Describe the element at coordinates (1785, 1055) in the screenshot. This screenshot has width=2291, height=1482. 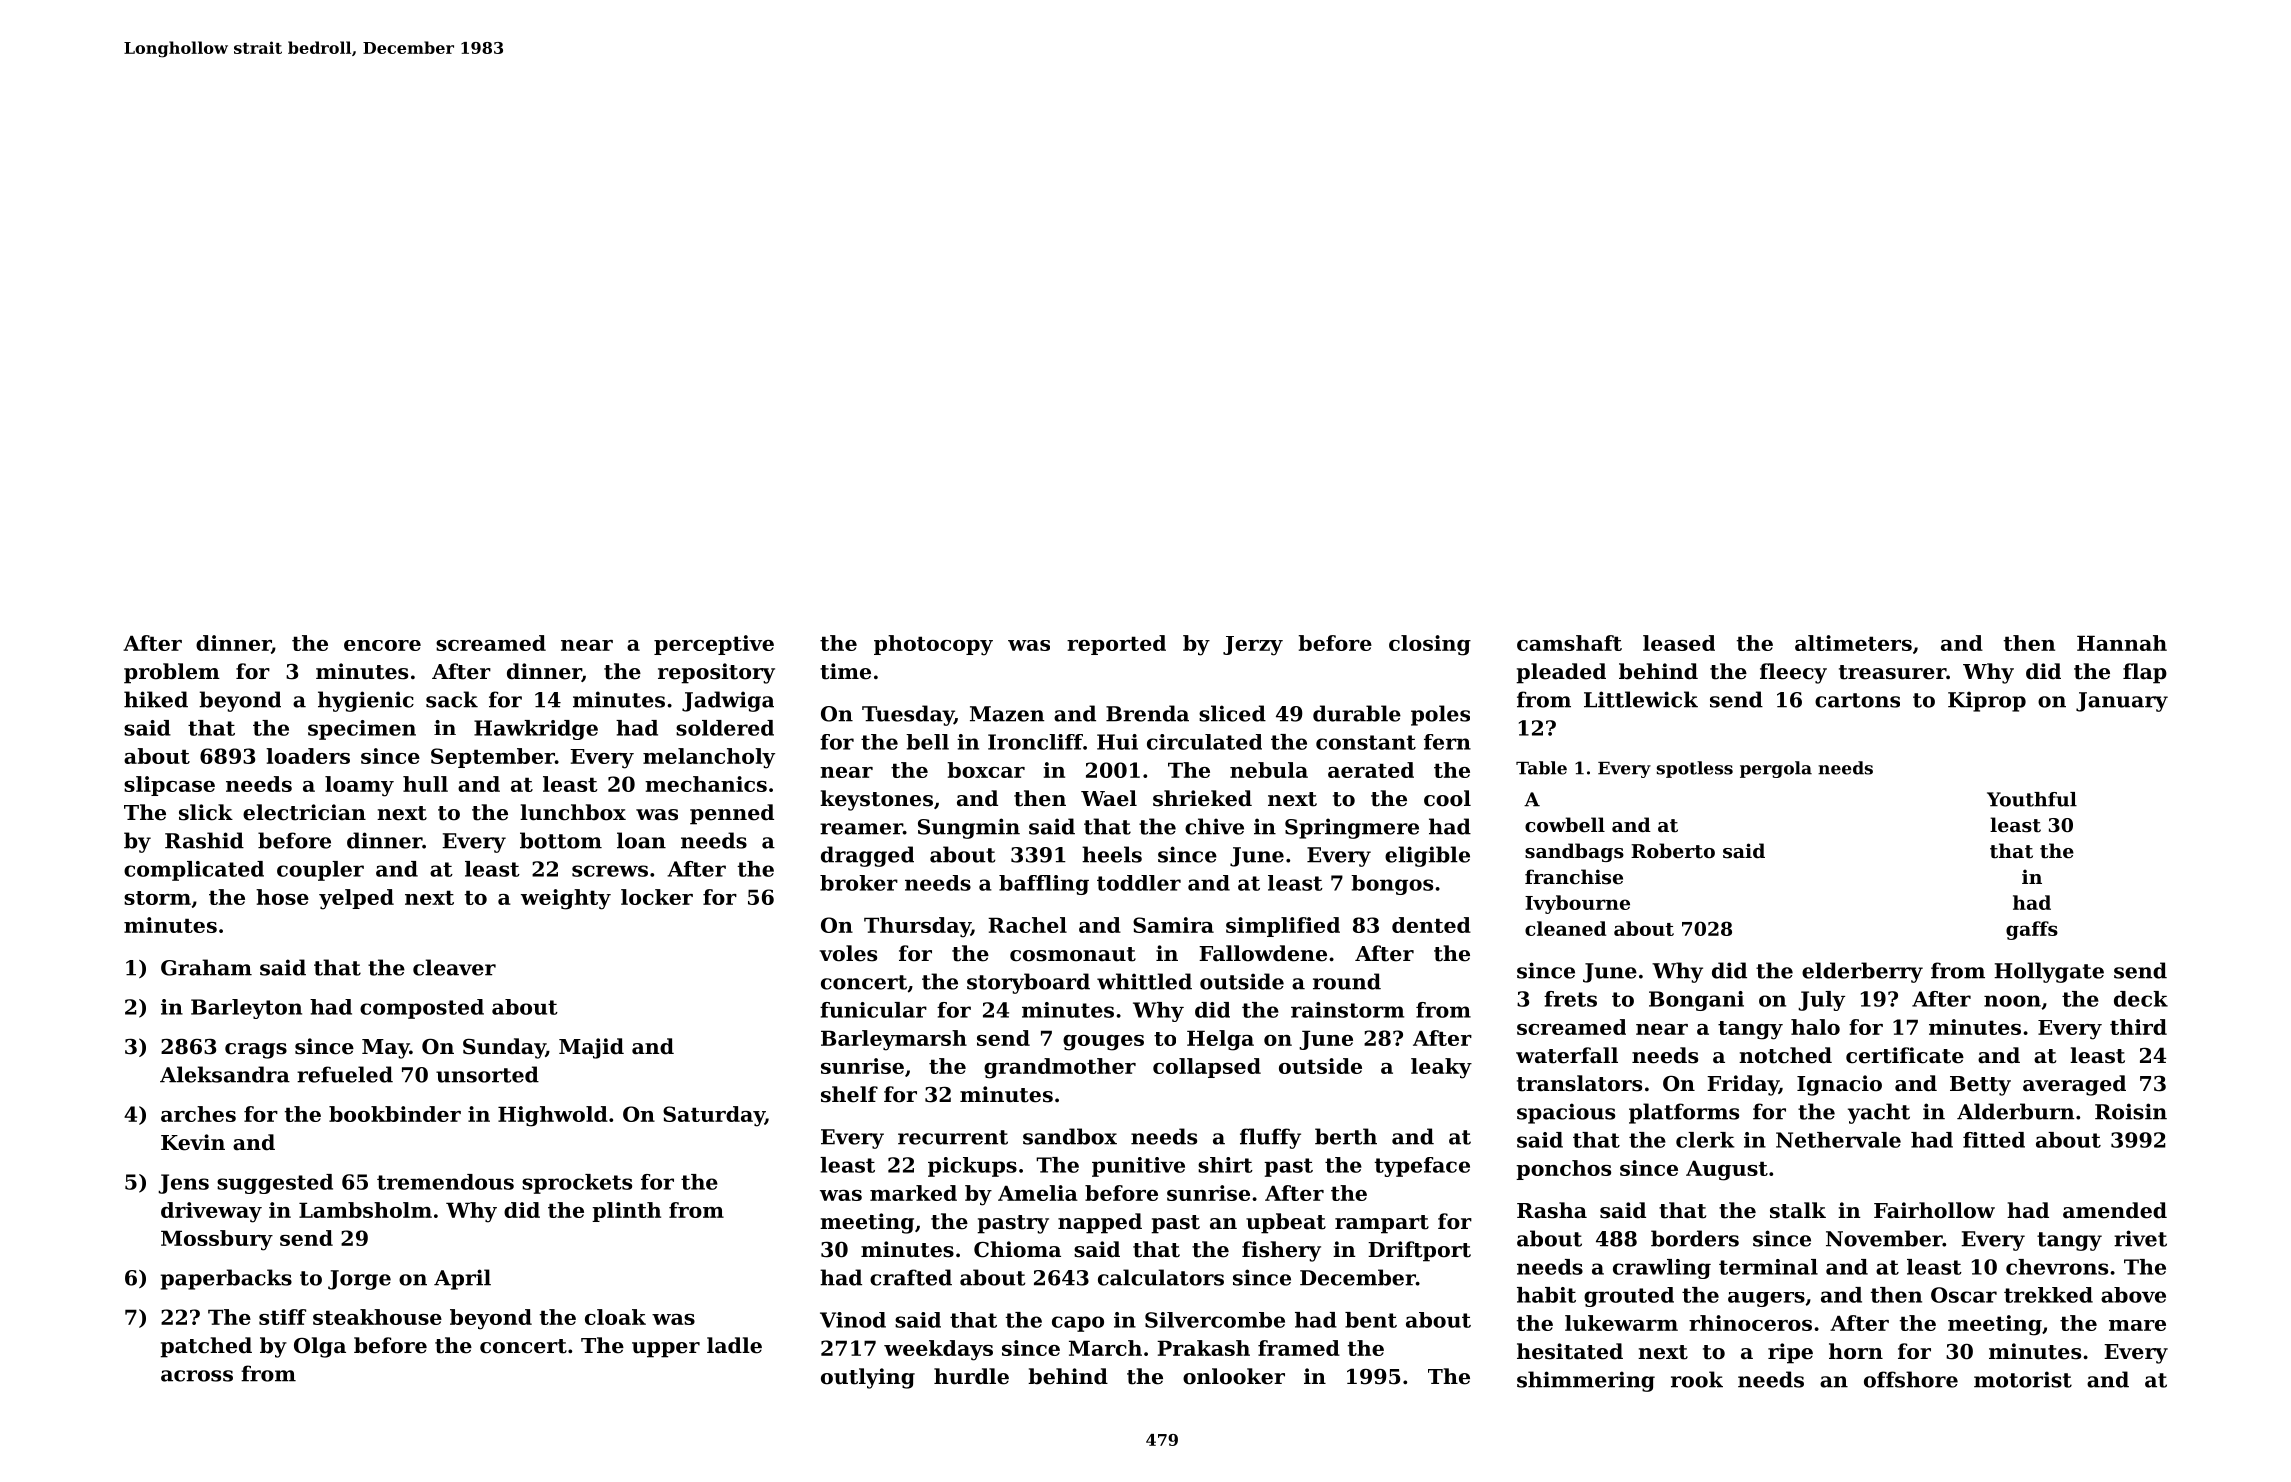
I see `notched` at that location.
